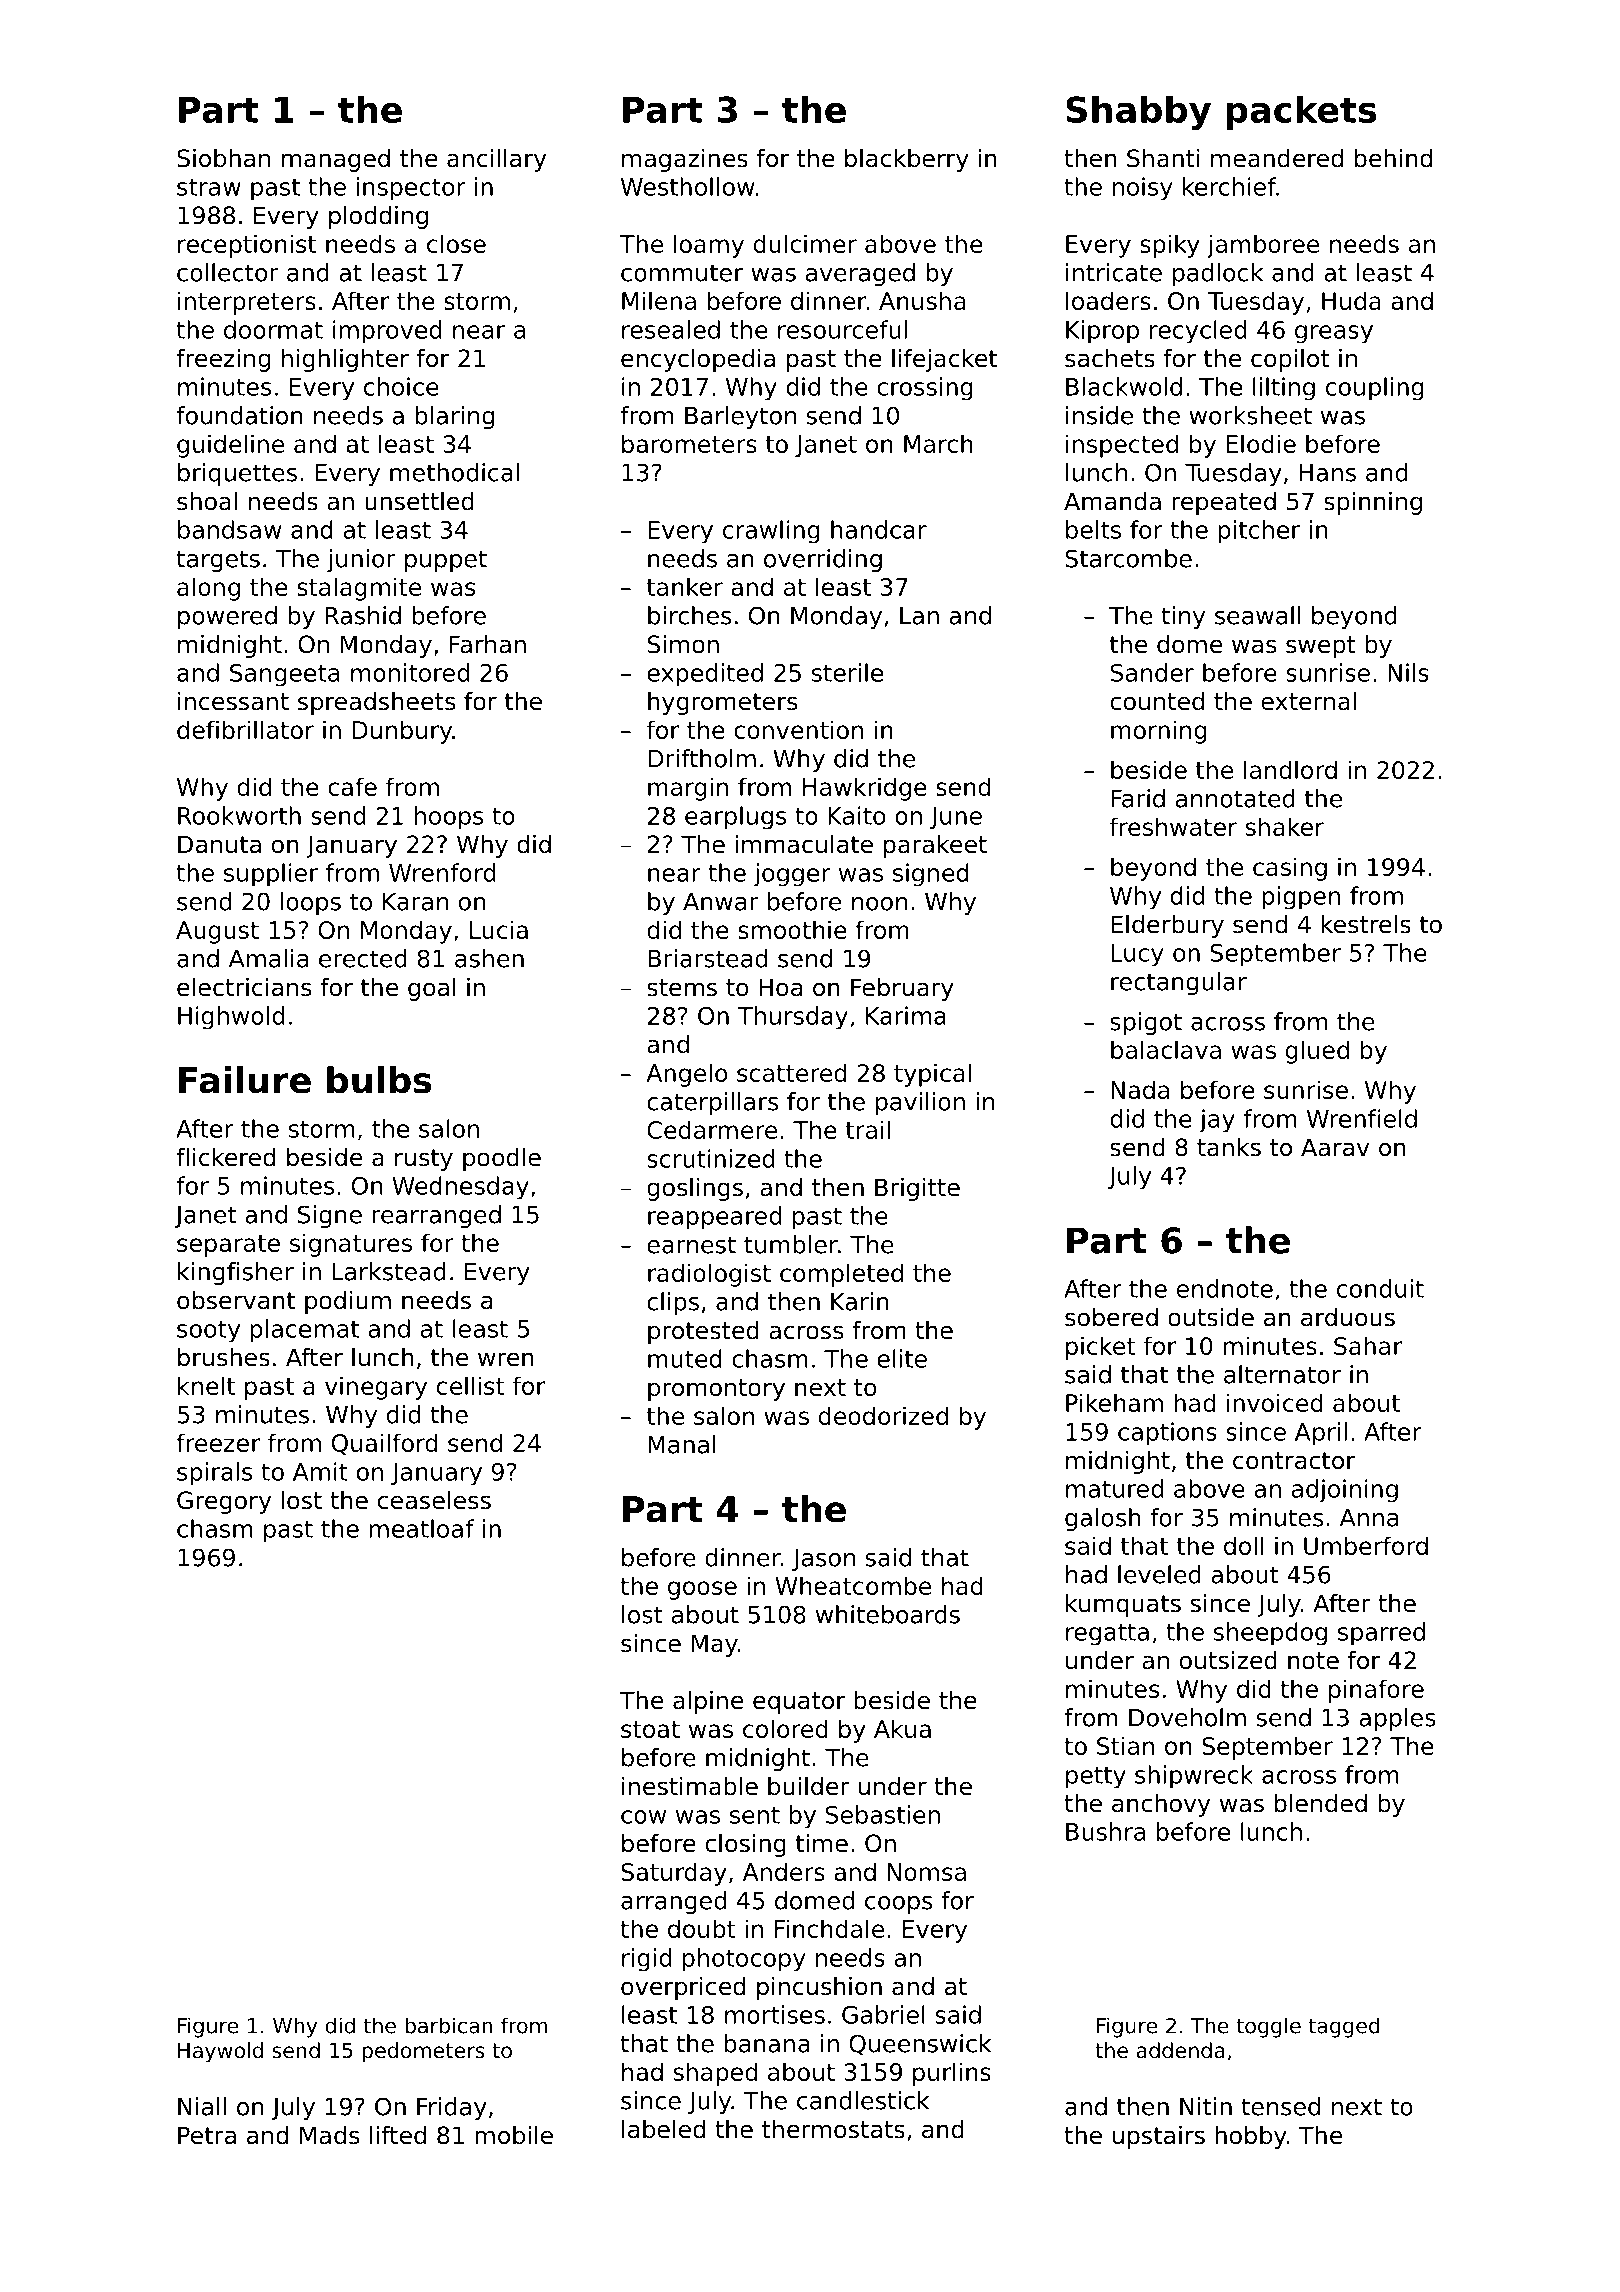  Describe the element at coordinates (686, 1075) in the page. I see `Angelo` at that location.
